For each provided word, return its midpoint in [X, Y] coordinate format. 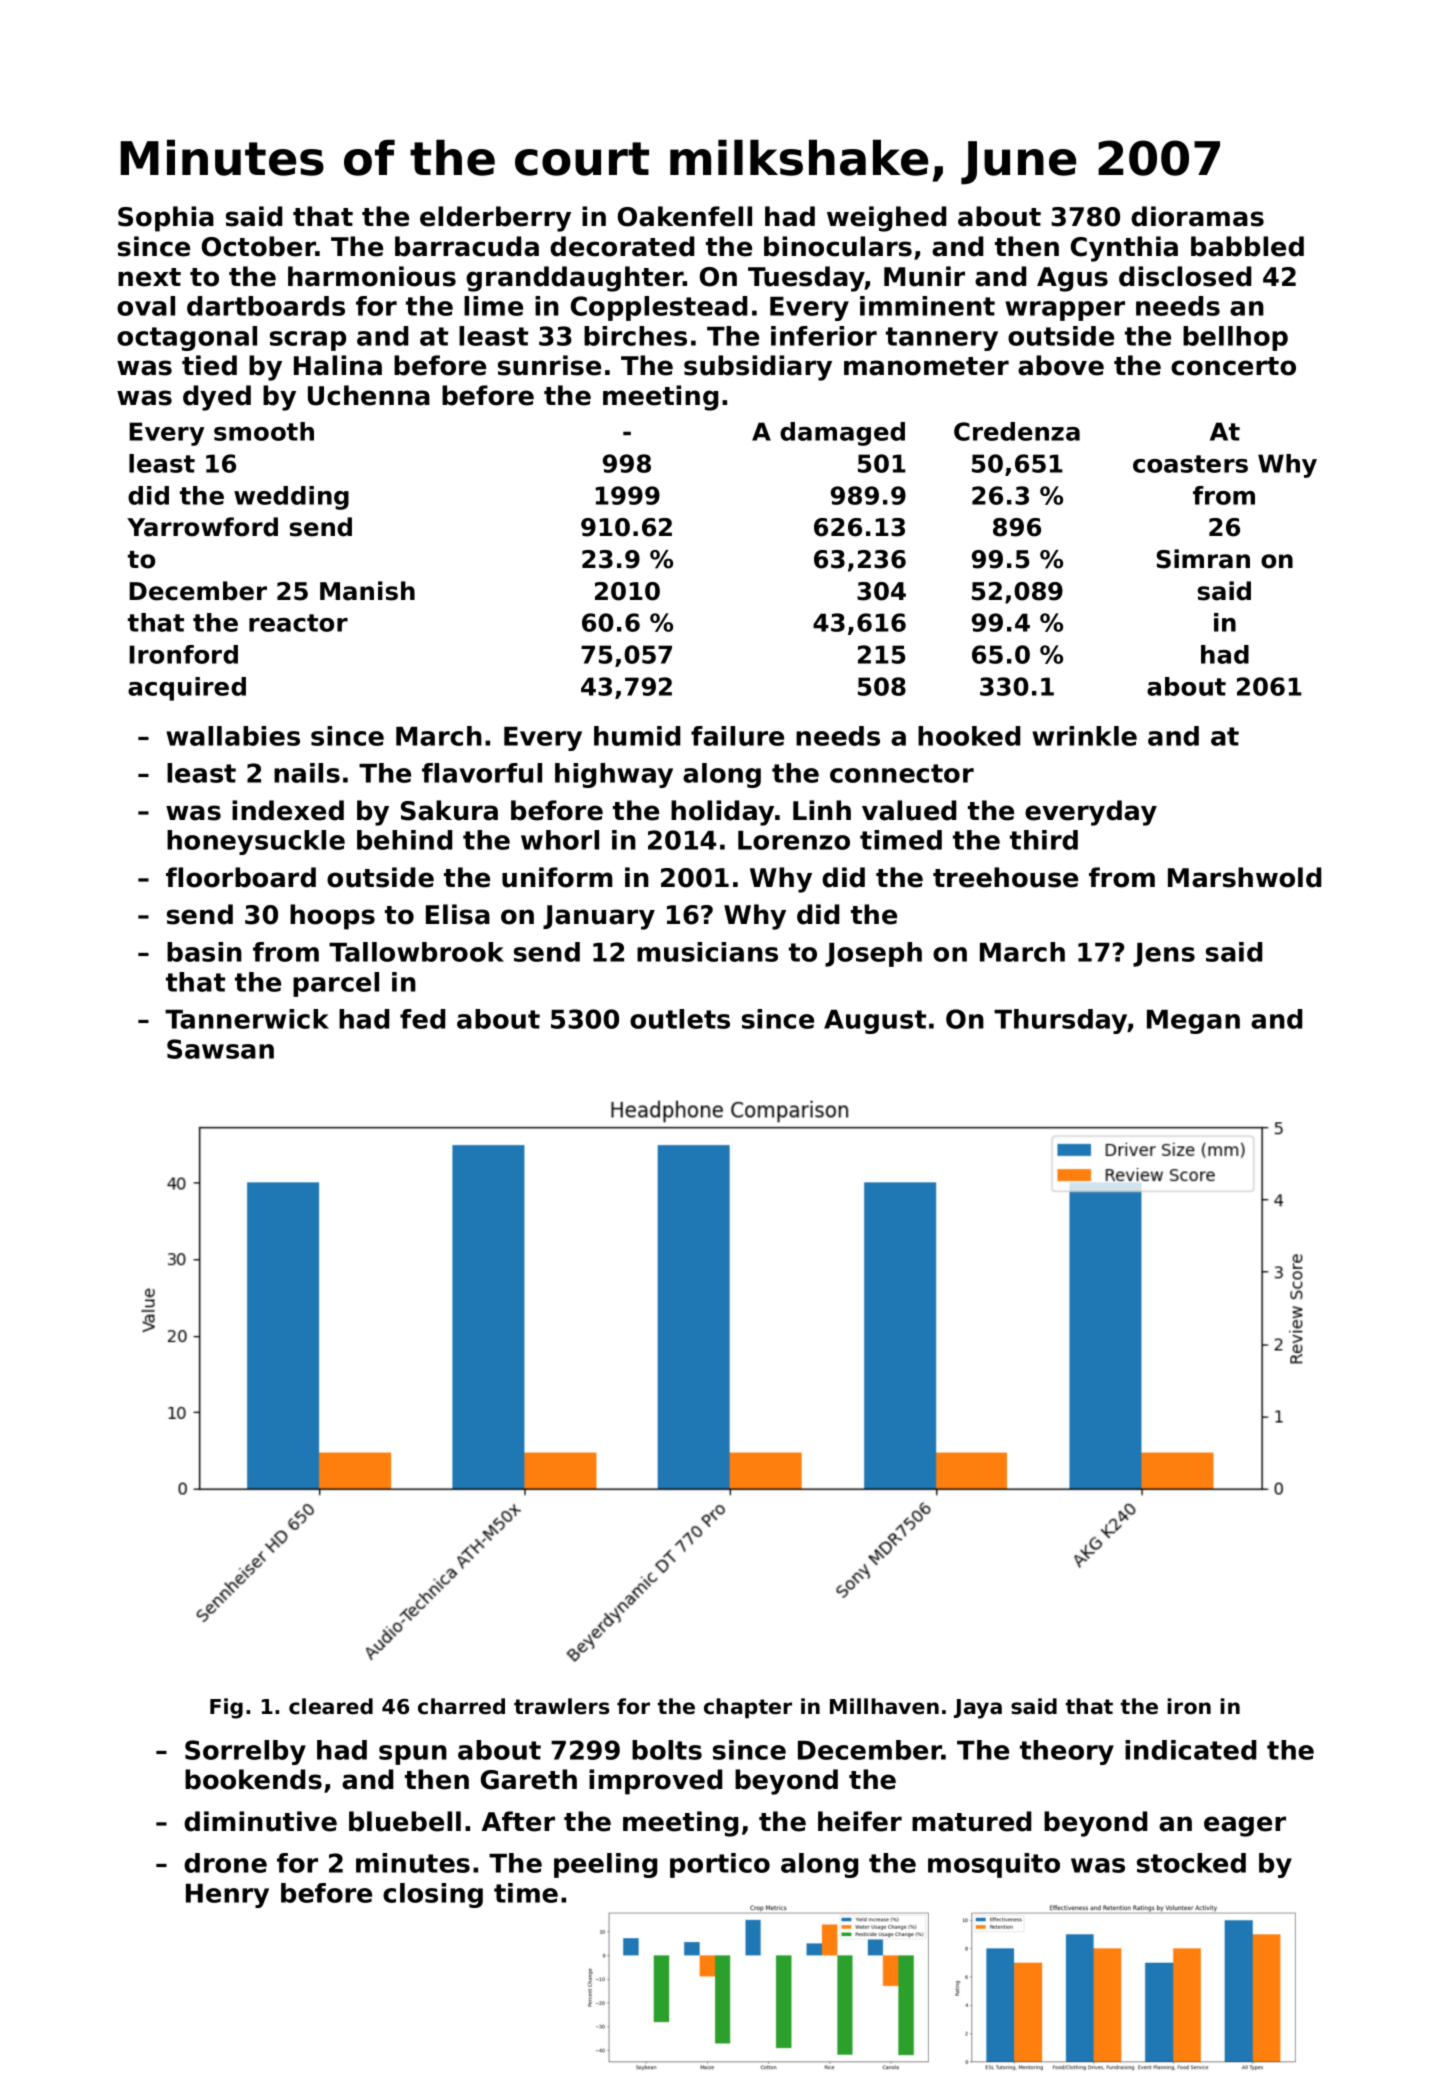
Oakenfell [685, 216]
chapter [748, 1708]
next [149, 277]
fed [422, 1019]
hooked [969, 736]
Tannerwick [247, 1019]
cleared [331, 1706]
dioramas [1197, 216]
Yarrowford [202, 527]
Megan [1193, 1022]
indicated [1190, 1750]
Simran [1203, 559]
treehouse [1005, 877]
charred [461, 1706]
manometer [926, 366]
